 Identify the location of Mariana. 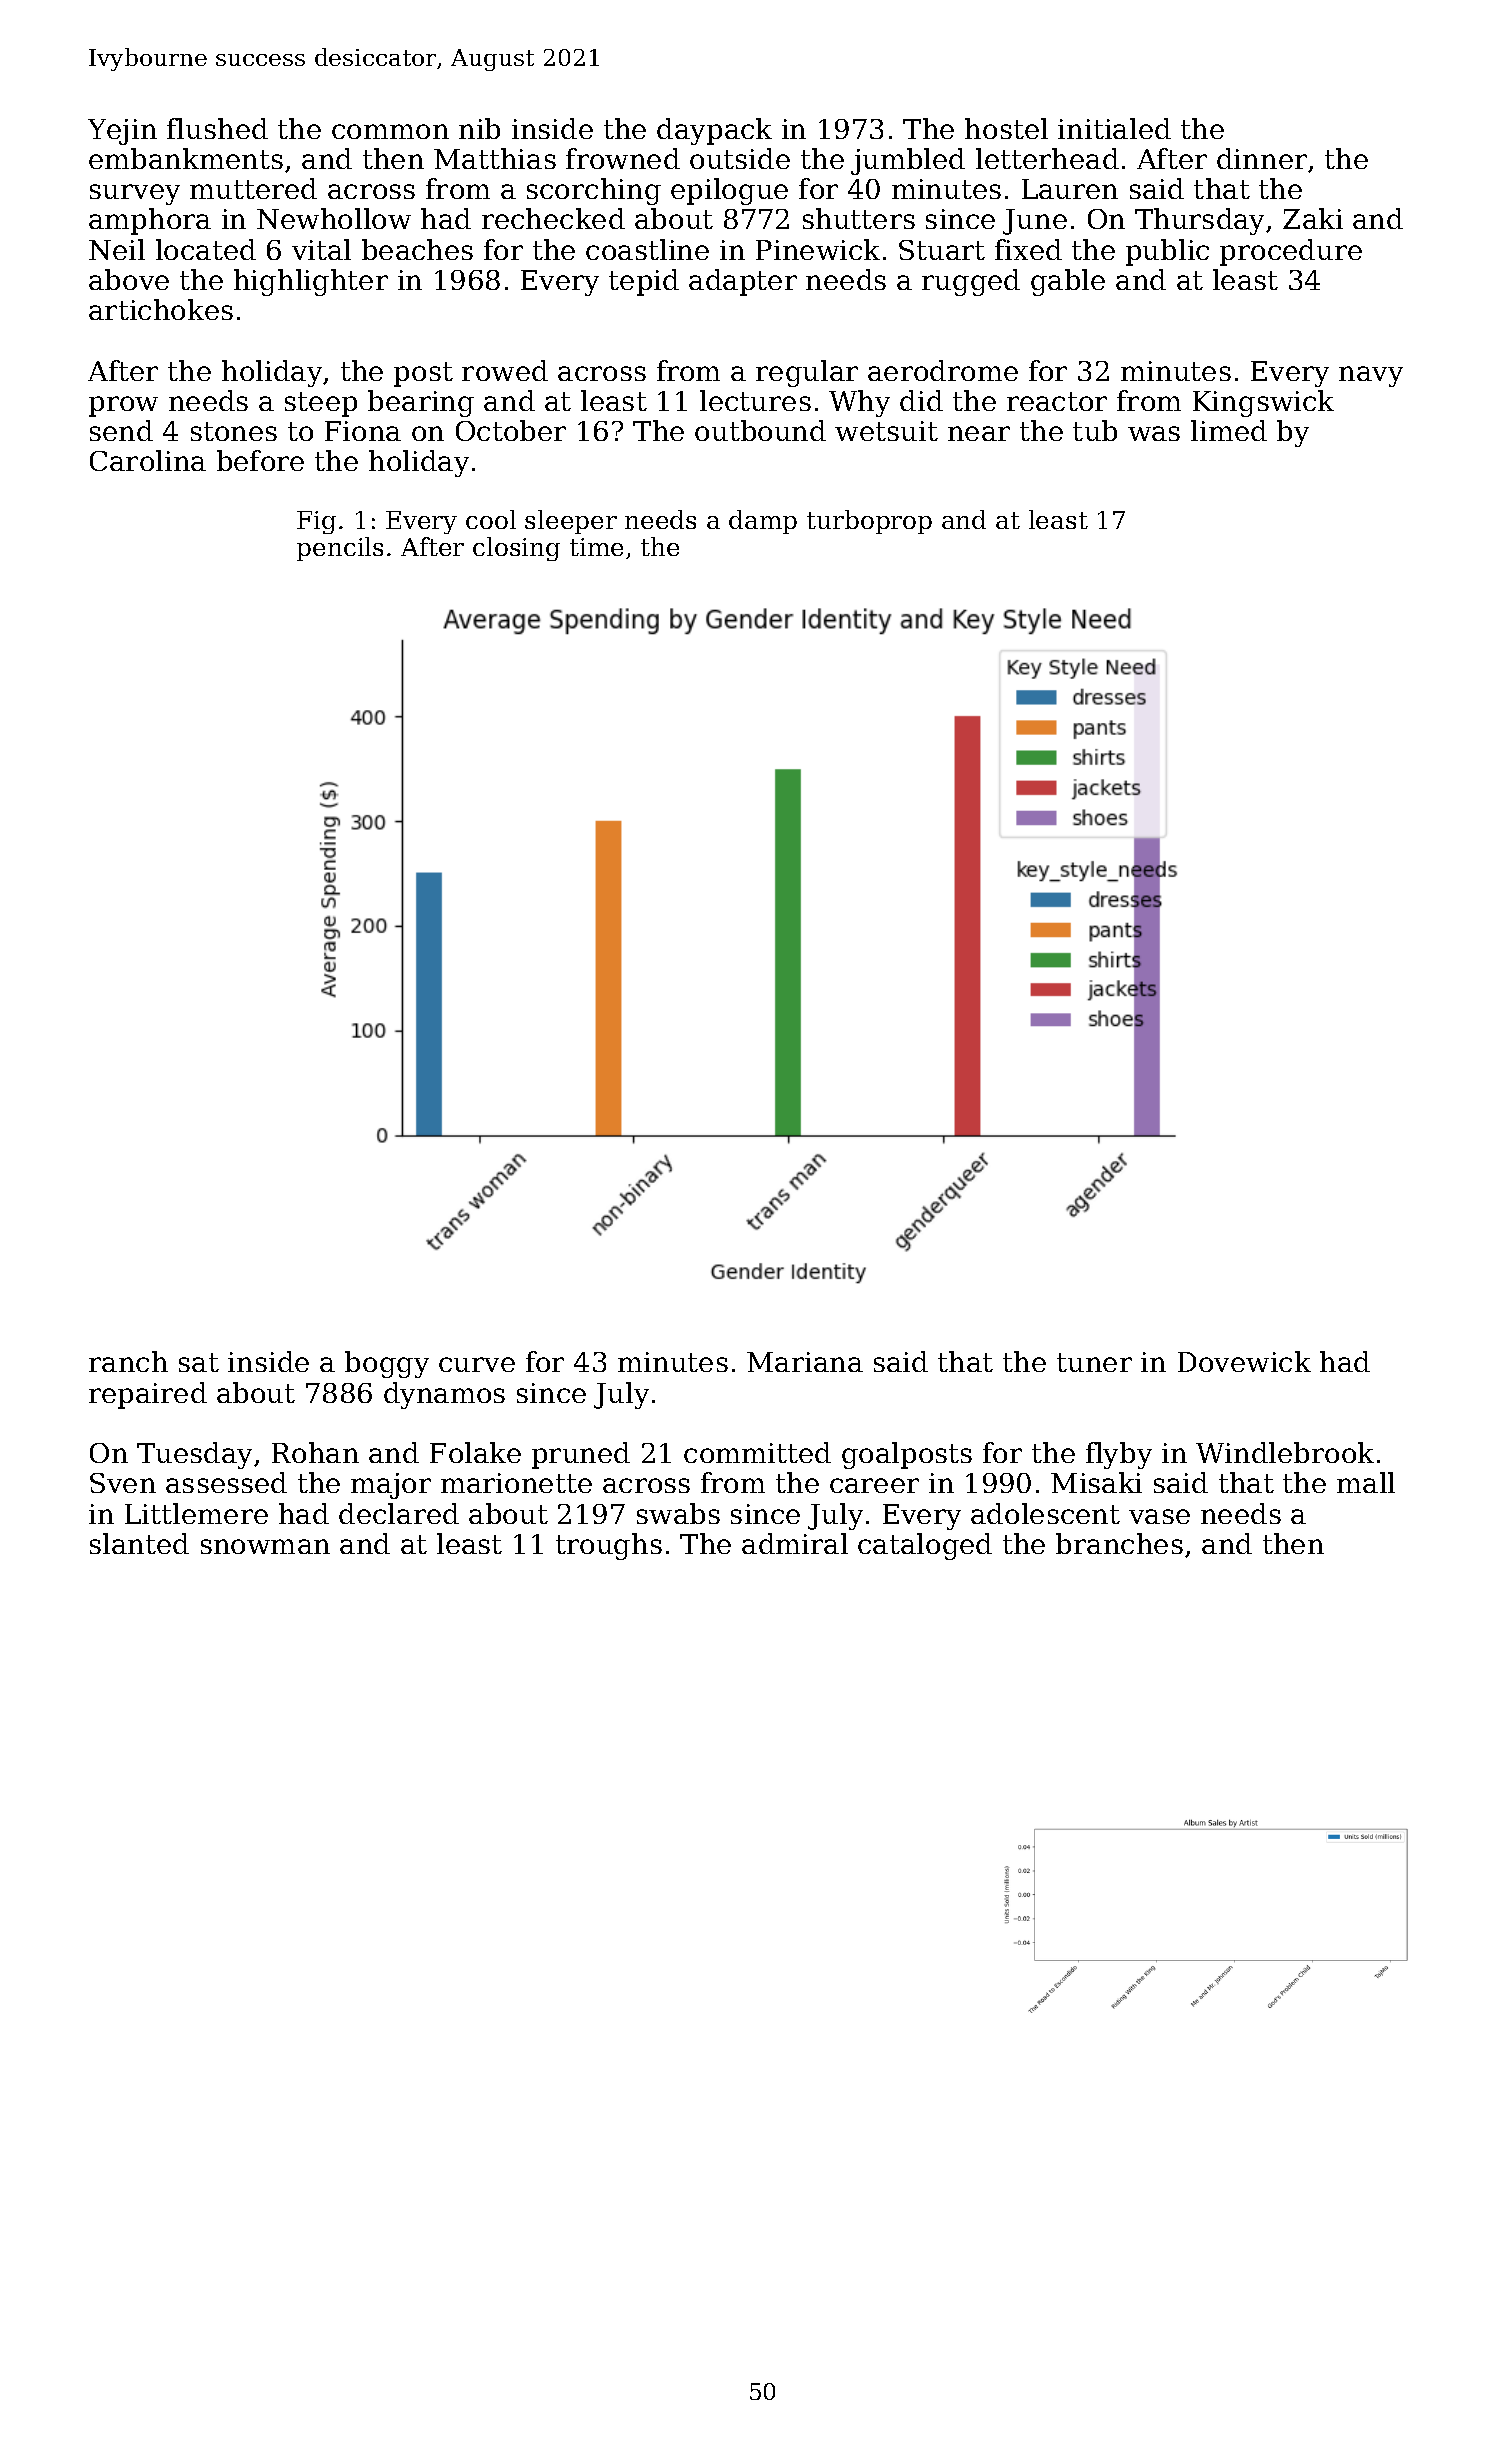
(805, 1362).
